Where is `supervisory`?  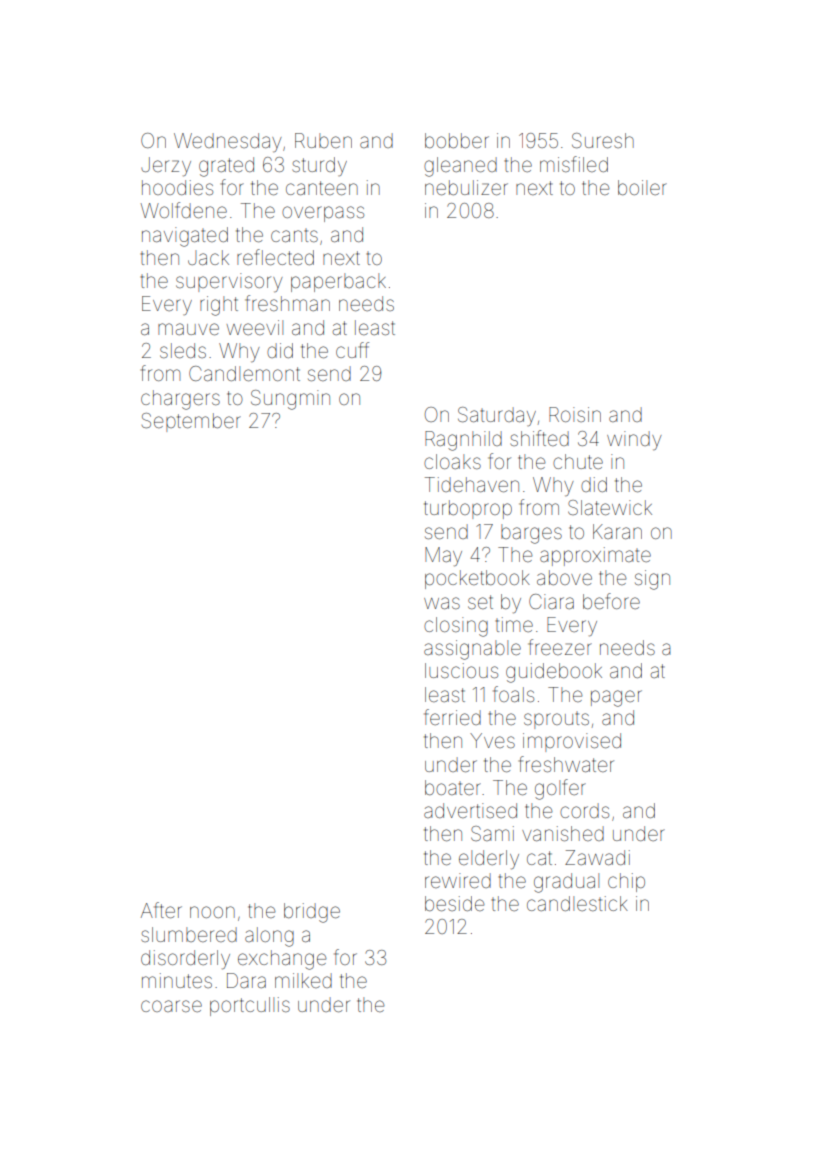
supervisory is located at coordinates (229, 282).
